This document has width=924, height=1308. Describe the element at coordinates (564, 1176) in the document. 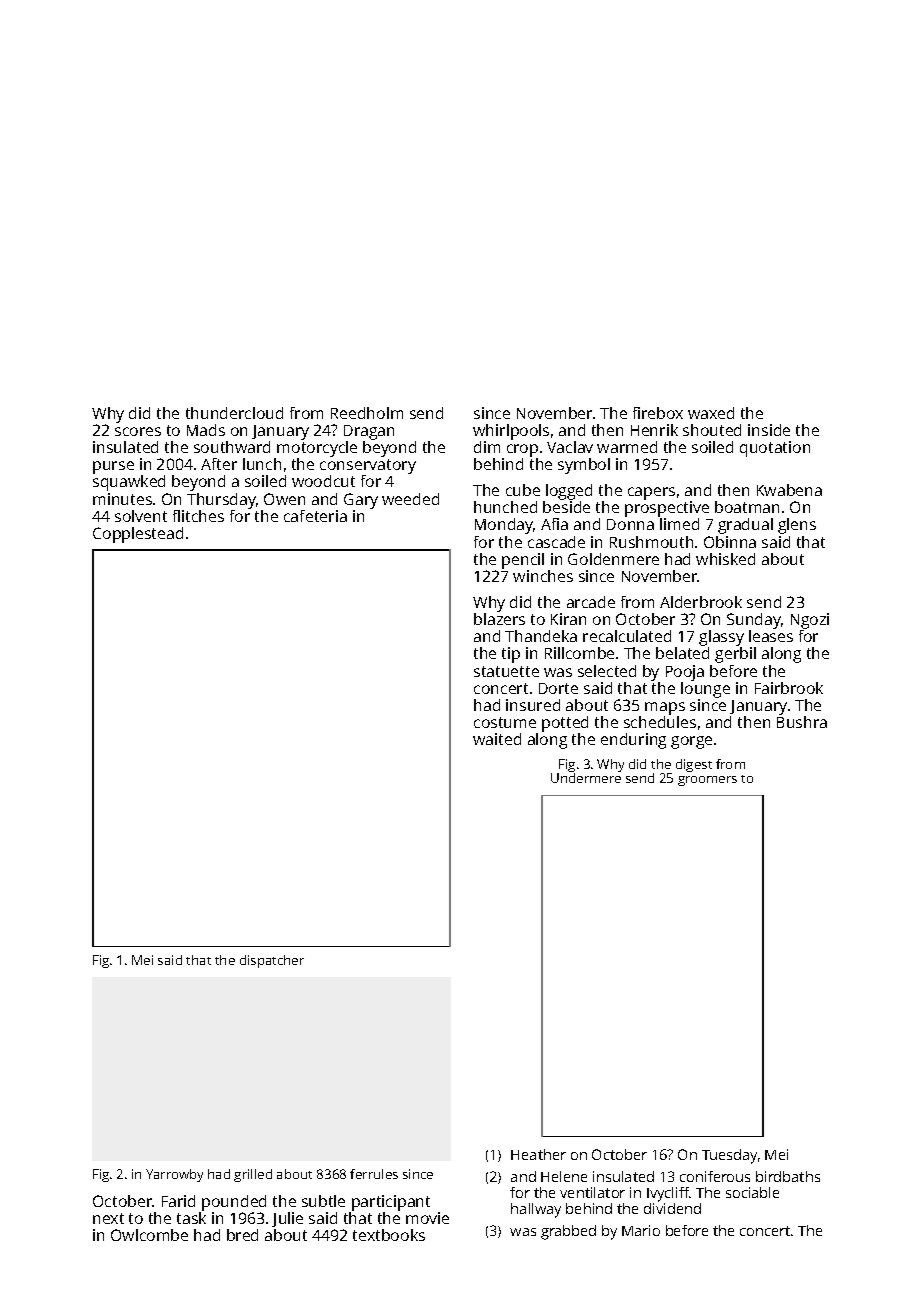

I see `Helene` at that location.
